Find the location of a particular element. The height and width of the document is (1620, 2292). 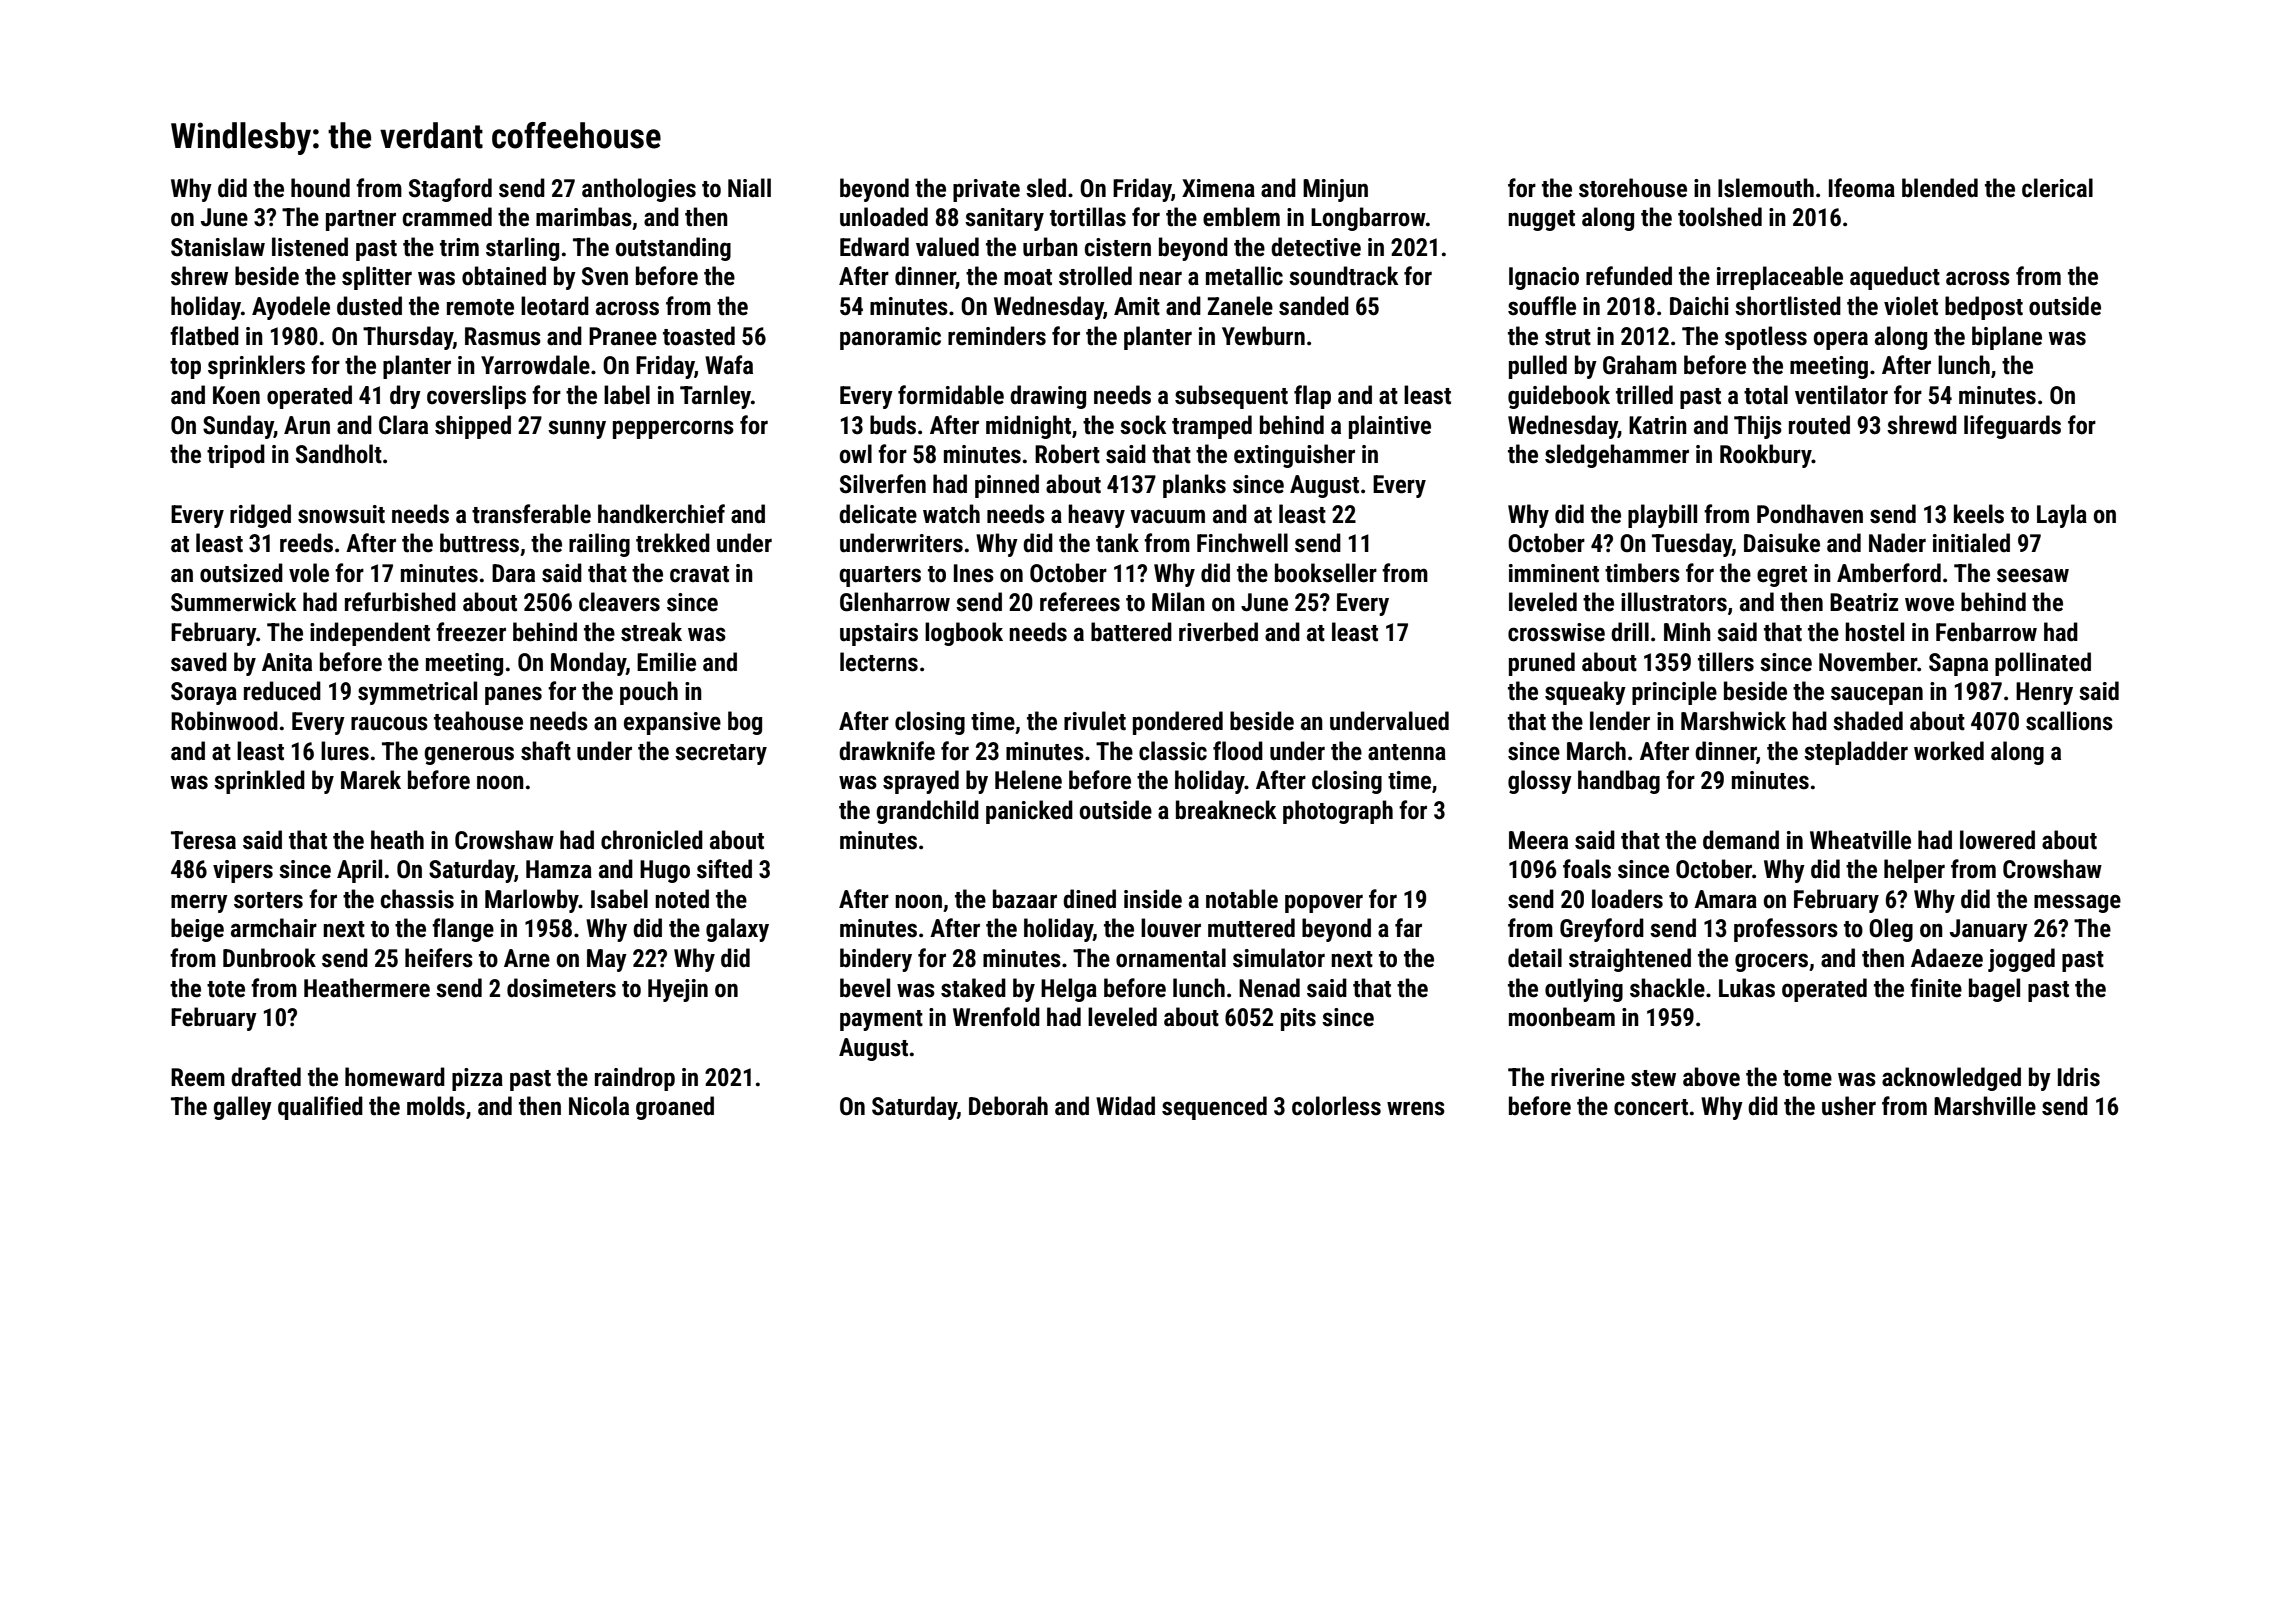

demand is located at coordinates (1741, 840).
